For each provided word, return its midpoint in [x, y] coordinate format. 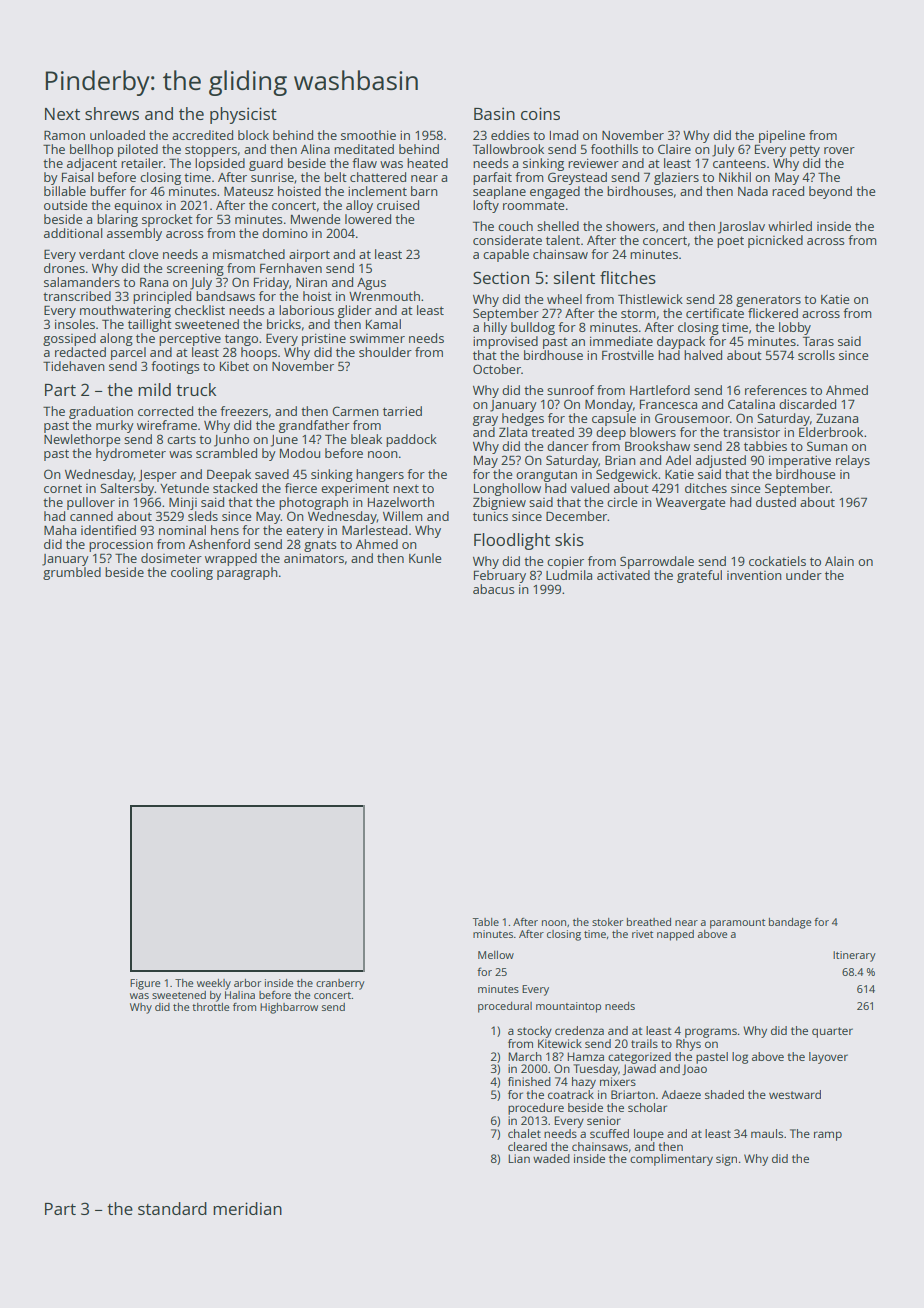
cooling [192, 573]
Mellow [496, 954]
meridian [247, 1208]
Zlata [513, 432]
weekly [214, 984]
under [804, 575]
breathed [649, 922]
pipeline [782, 136]
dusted [776, 502]
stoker [607, 922]
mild [154, 389]
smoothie [368, 135]
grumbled [72, 573]
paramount [737, 924]
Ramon [64, 135]
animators [314, 558]
